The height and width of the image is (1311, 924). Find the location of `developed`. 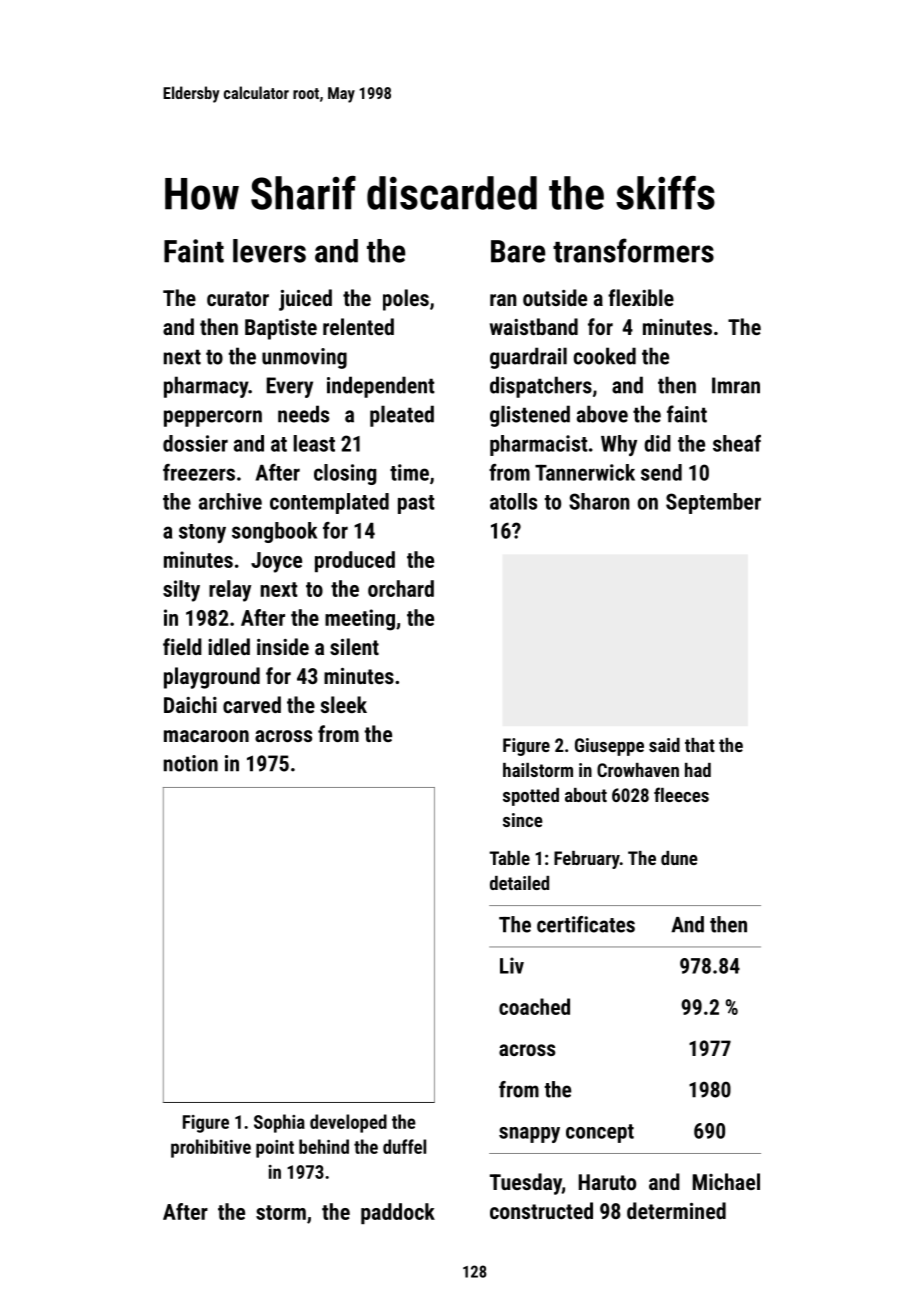

developed is located at coordinates (348, 1123).
